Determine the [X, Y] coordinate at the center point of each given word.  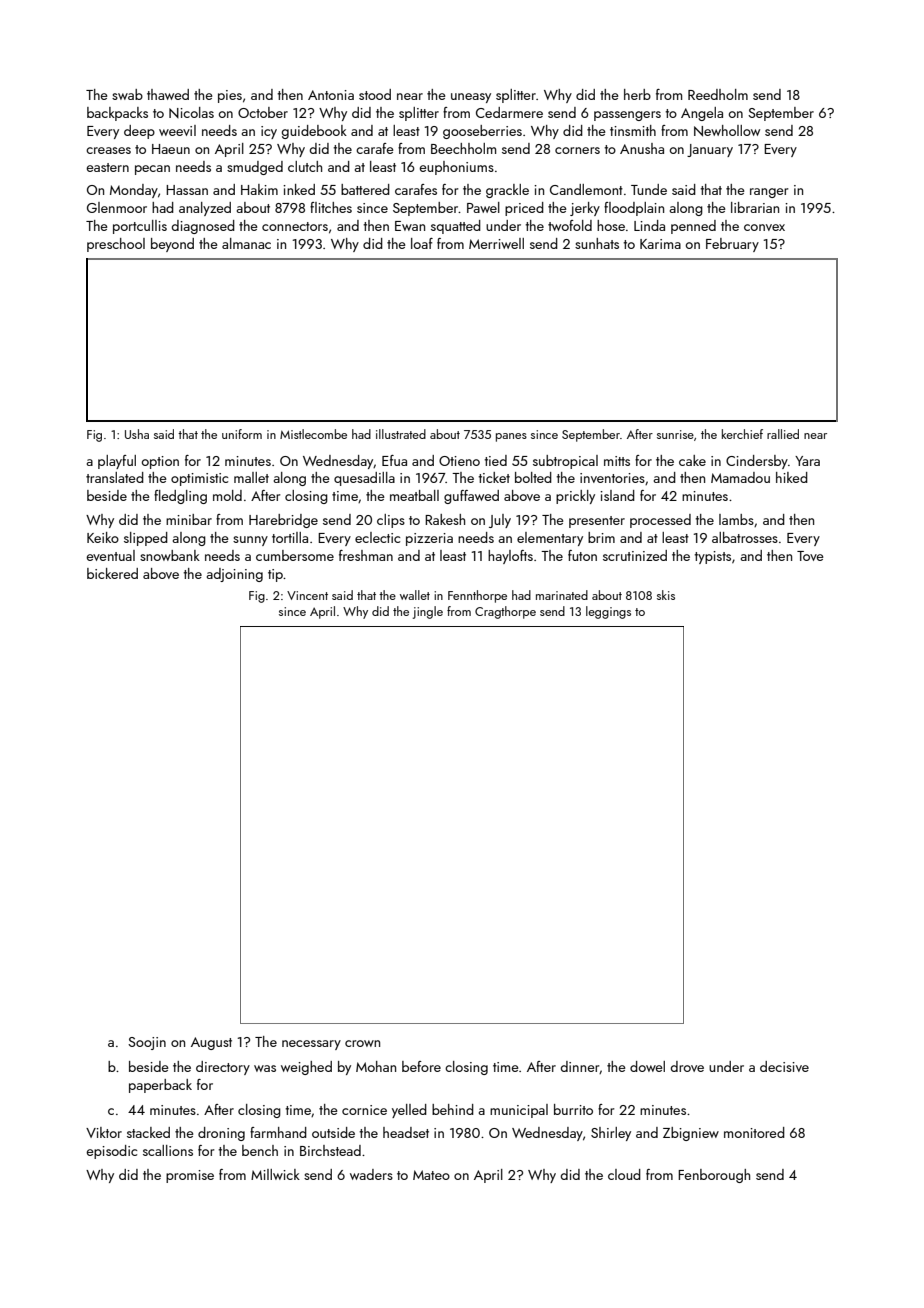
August [211, 1043]
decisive [784, 1066]
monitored [754, 1132]
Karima [660, 244]
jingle [428, 612]
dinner [580, 1067]
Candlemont [586, 189]
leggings [608, 612]
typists [712, 557]
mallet [251, 477]
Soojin [147, 1043]
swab [127, 94]
